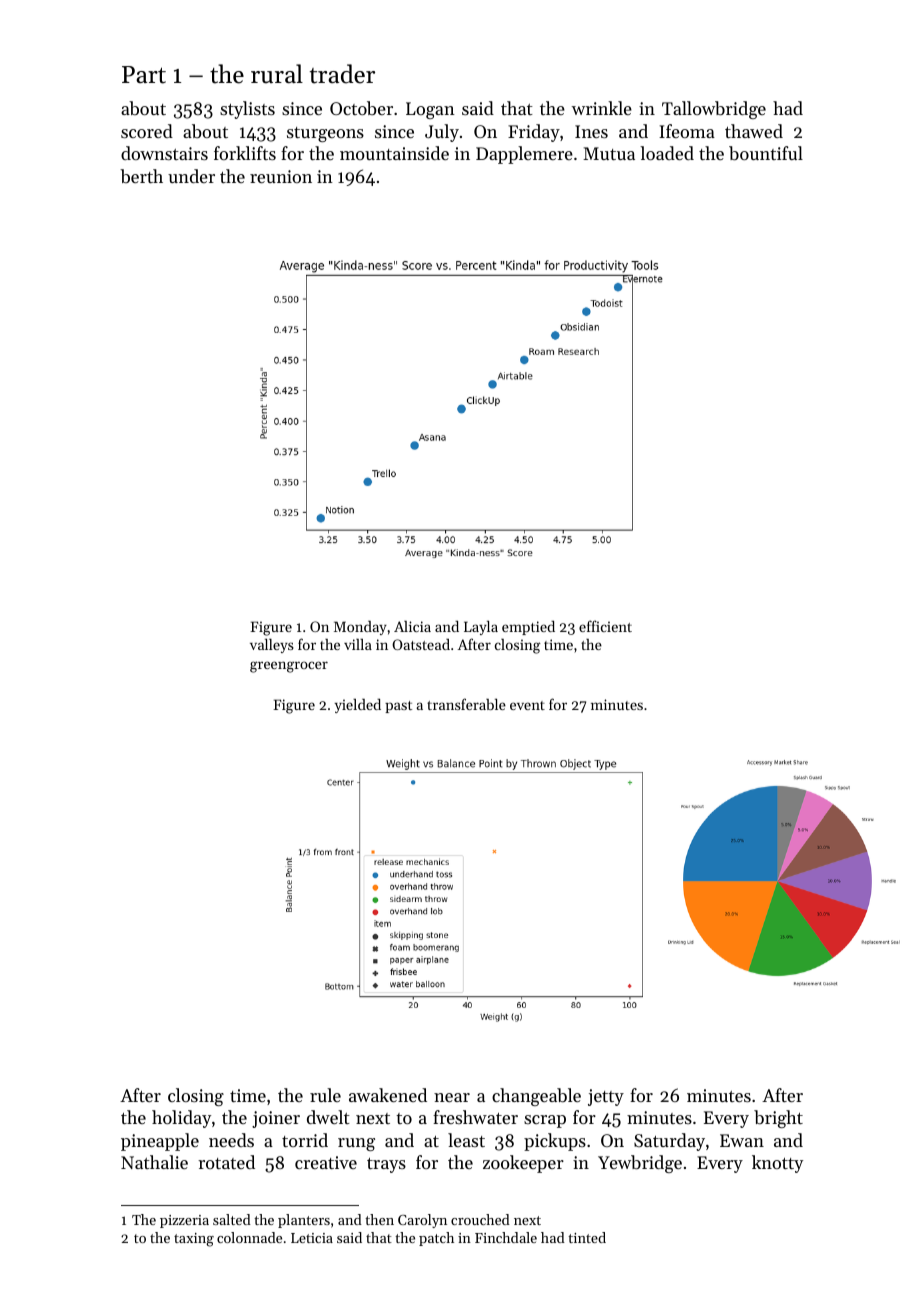 The image size is (924, 1314). I want to click on greengrocer, so click(289, 667).
